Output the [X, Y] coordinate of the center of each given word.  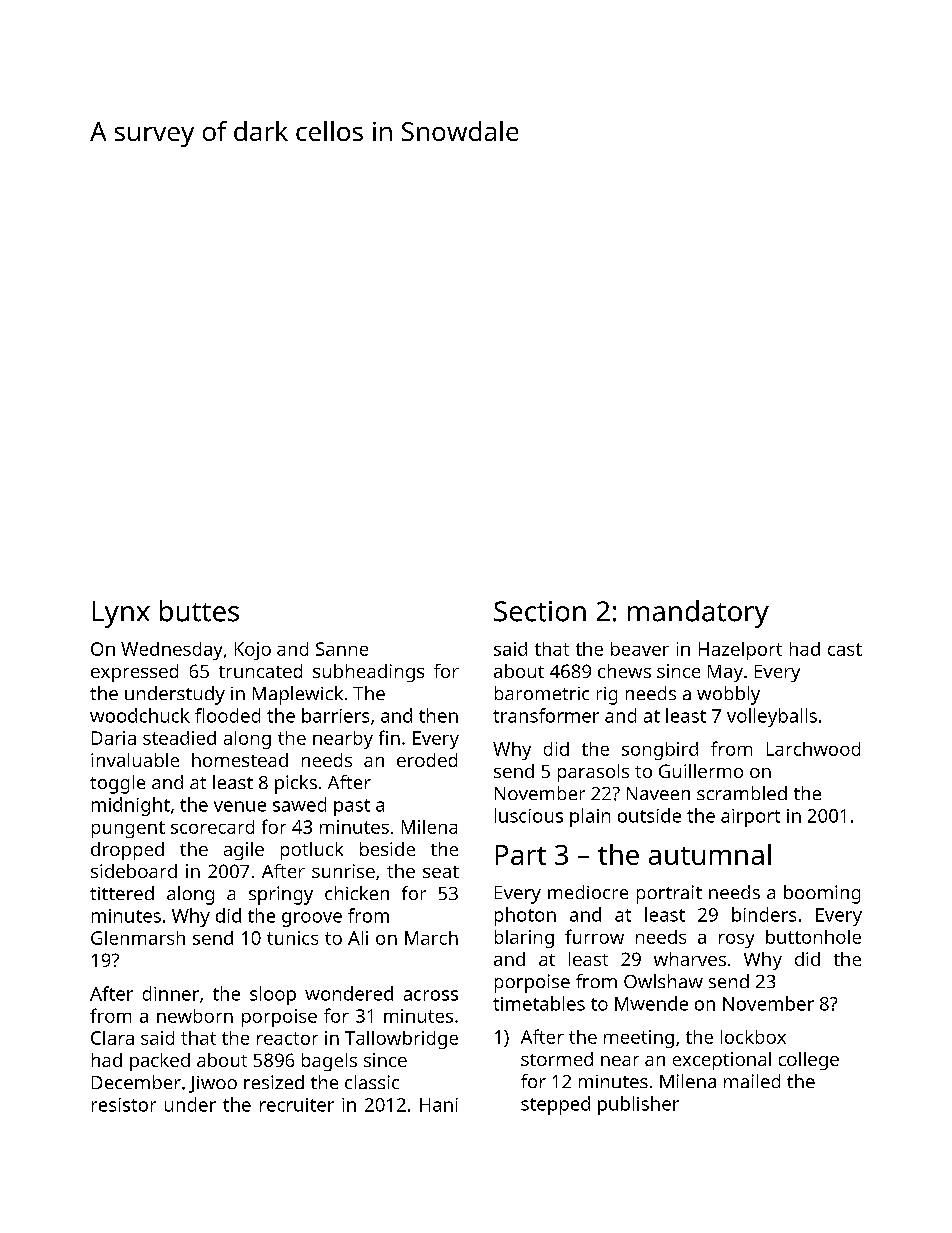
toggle [117, 784]
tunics [292, 938]
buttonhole [813, 937]
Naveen [658, 793]
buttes [199, 611]
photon [525, 916]
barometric [542, 693]
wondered [349, 993]
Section [540, 611]
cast [845, 649]
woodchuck [140, 715]
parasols [593, 773]
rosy [736, 941]
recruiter [297, 1105]
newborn [195, 1016]
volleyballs [772, 717]
